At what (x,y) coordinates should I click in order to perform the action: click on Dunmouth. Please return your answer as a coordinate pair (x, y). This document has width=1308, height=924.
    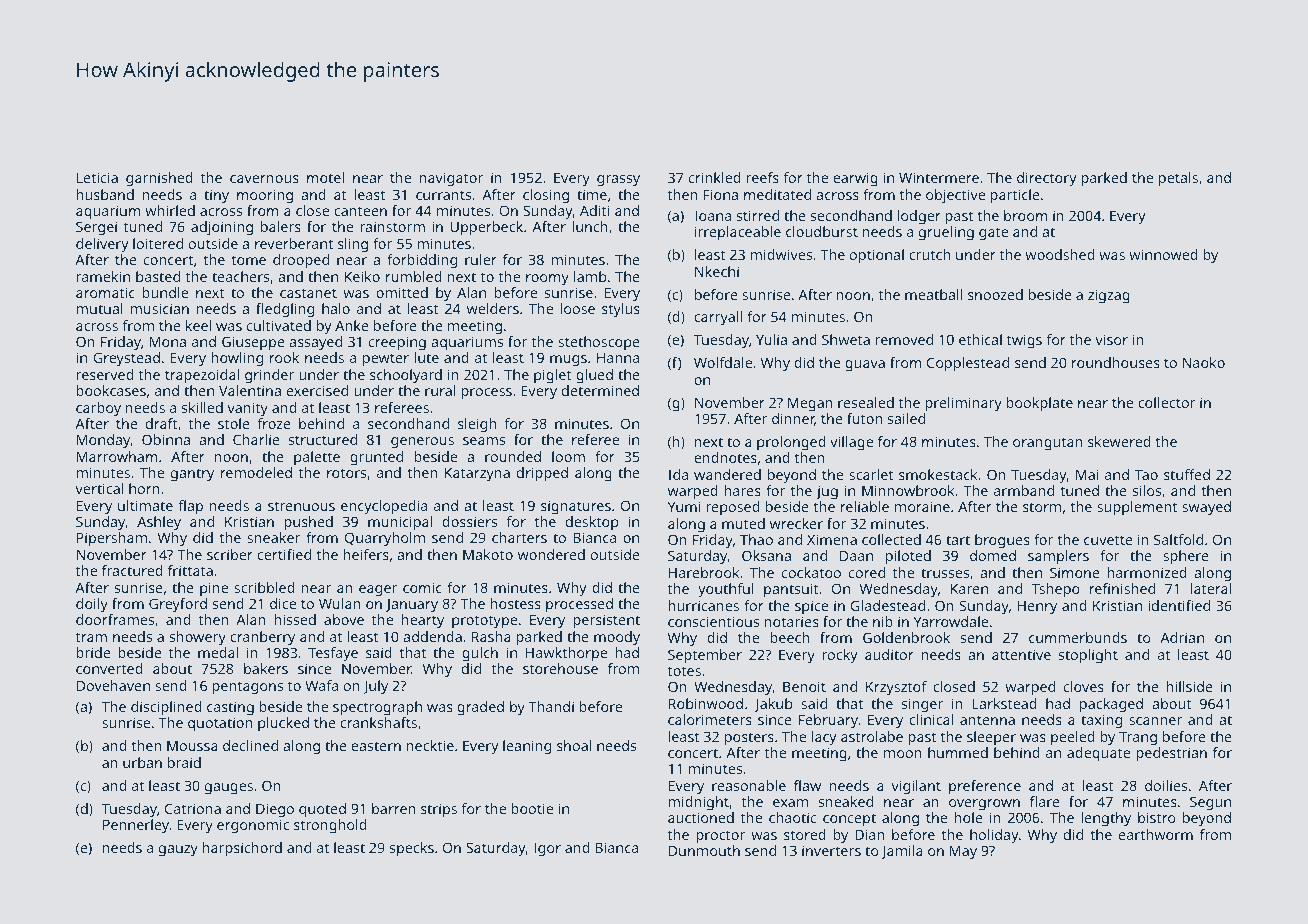
    Looking at the image, I should click on (704, 850).
